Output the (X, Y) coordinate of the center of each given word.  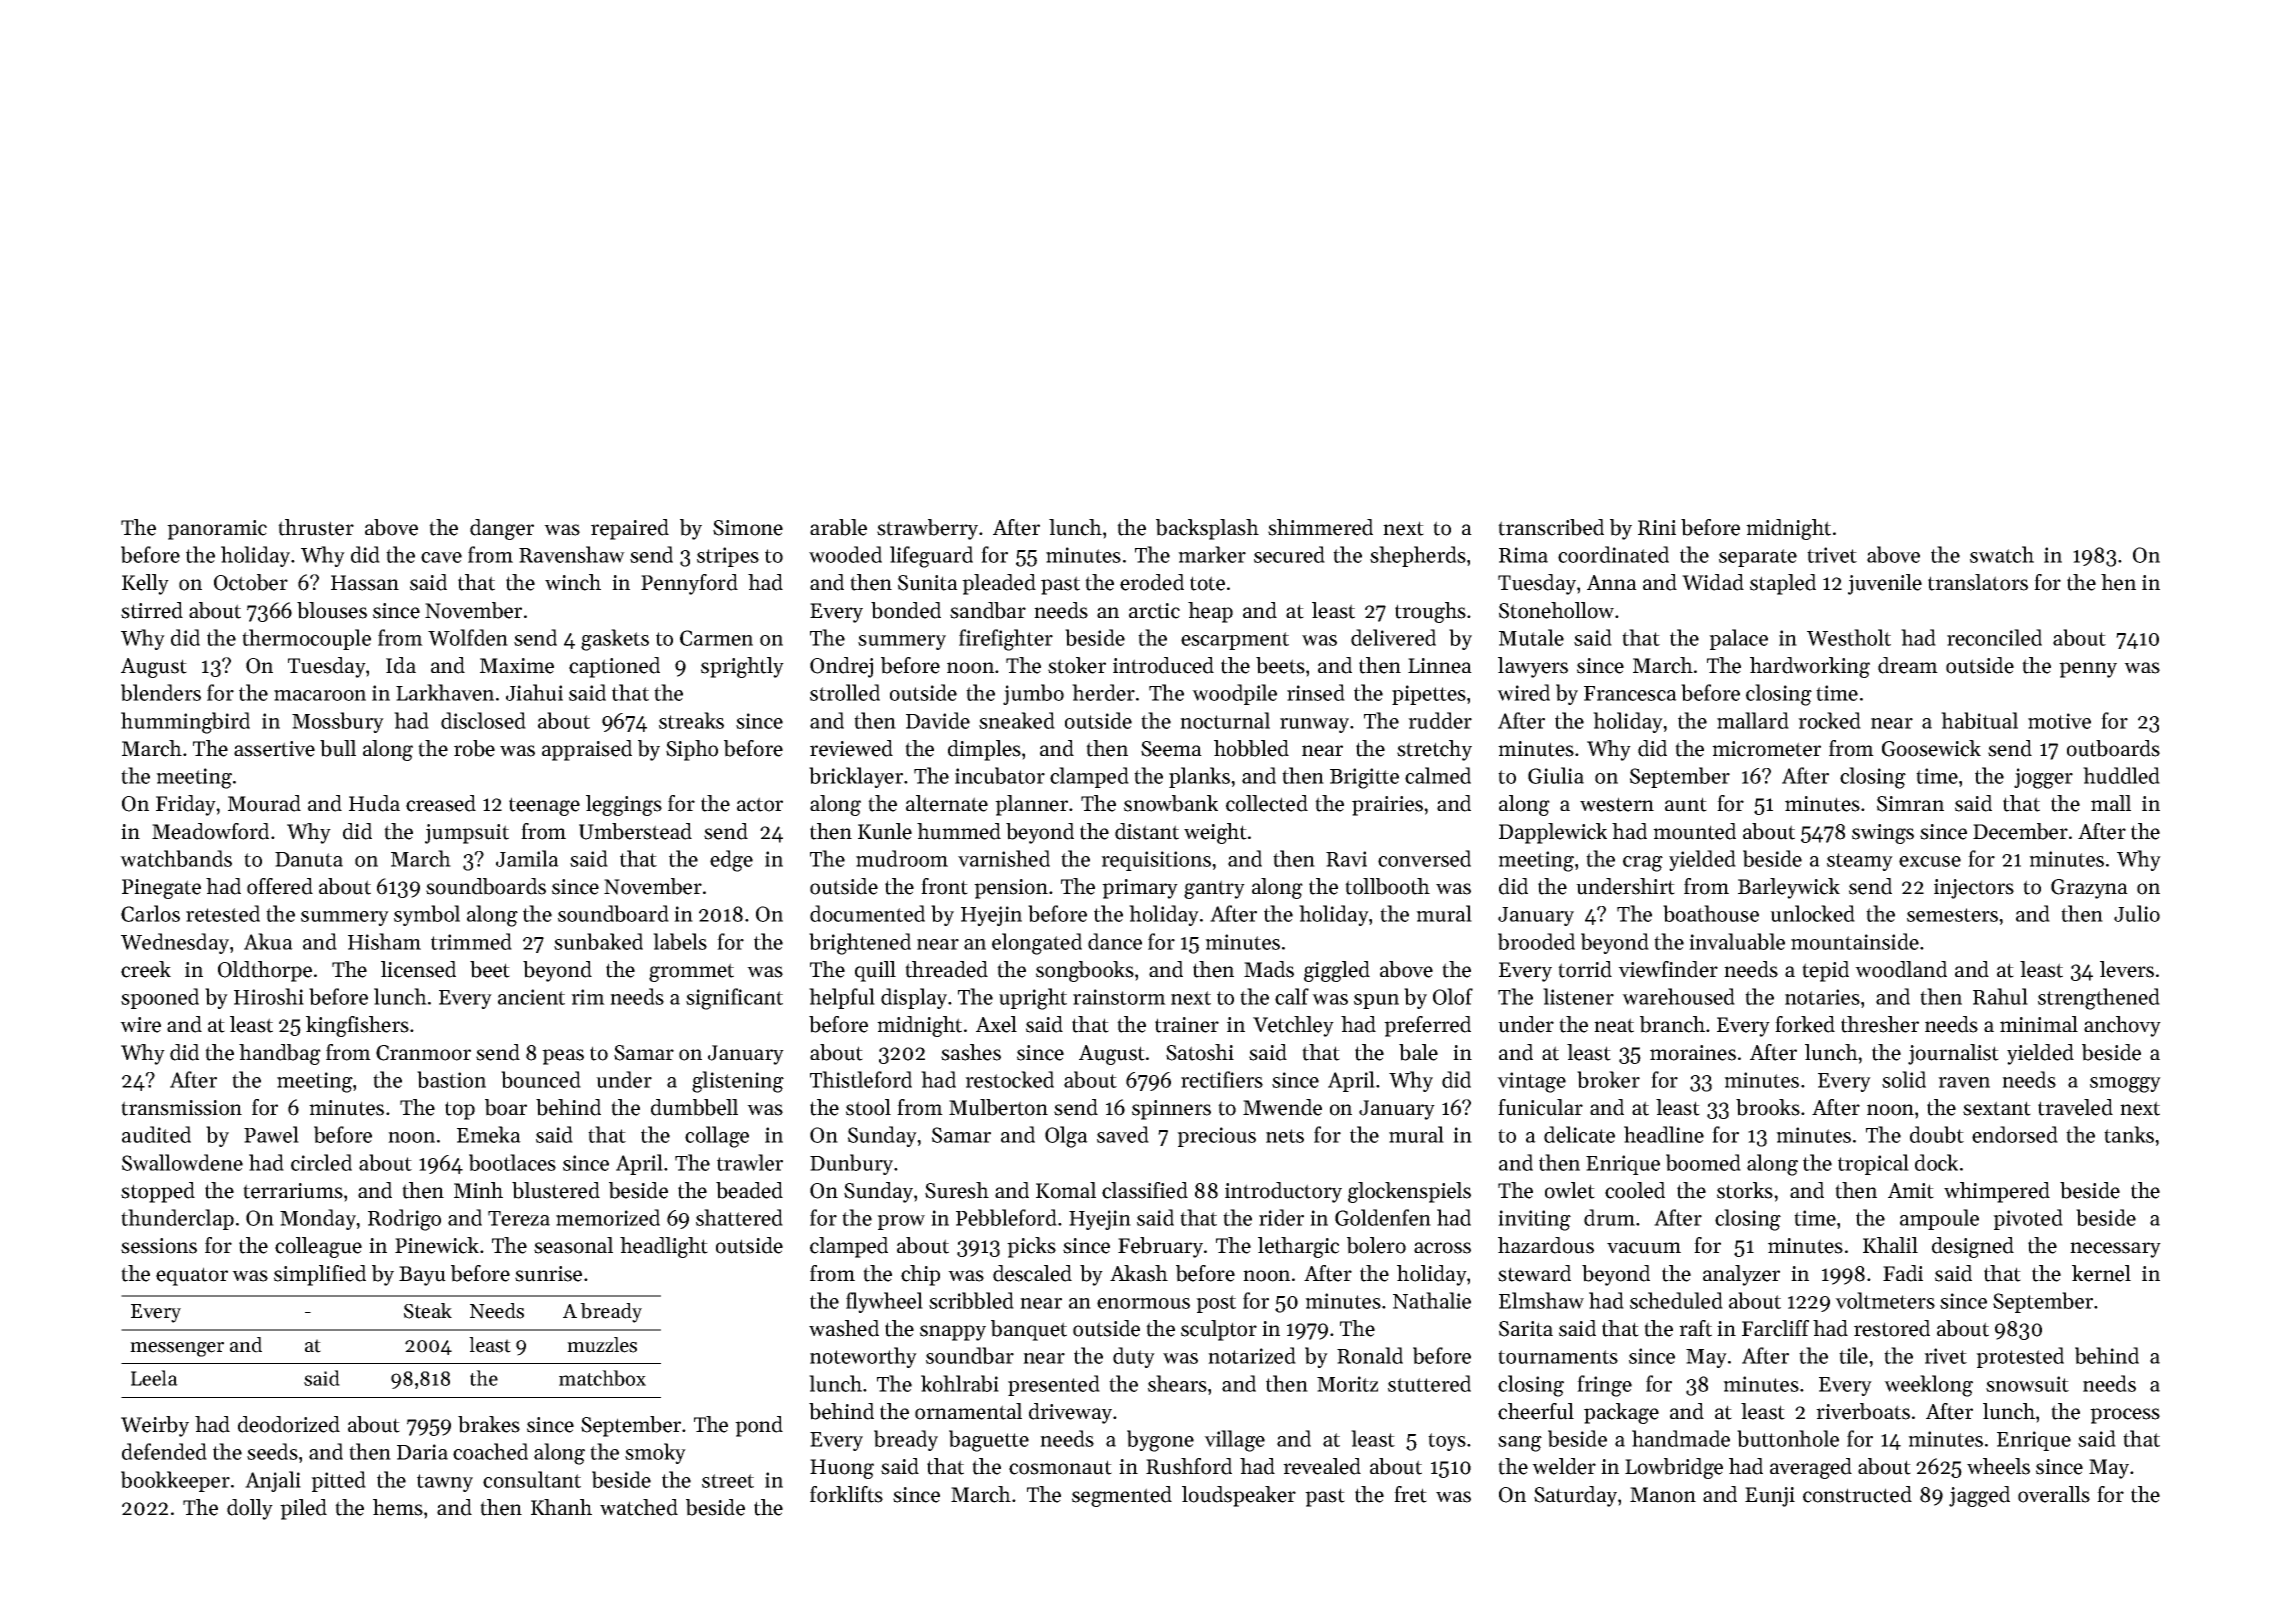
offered (280, 886)
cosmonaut (1060, 1467)
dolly (250, 1509)
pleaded (999, 584)
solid (1904, 1079)
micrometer (1766, 749)
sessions (159, 1246)
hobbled (1251, 748)
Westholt (1849, 637)
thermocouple (306, 639)
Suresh (957, 1190)
